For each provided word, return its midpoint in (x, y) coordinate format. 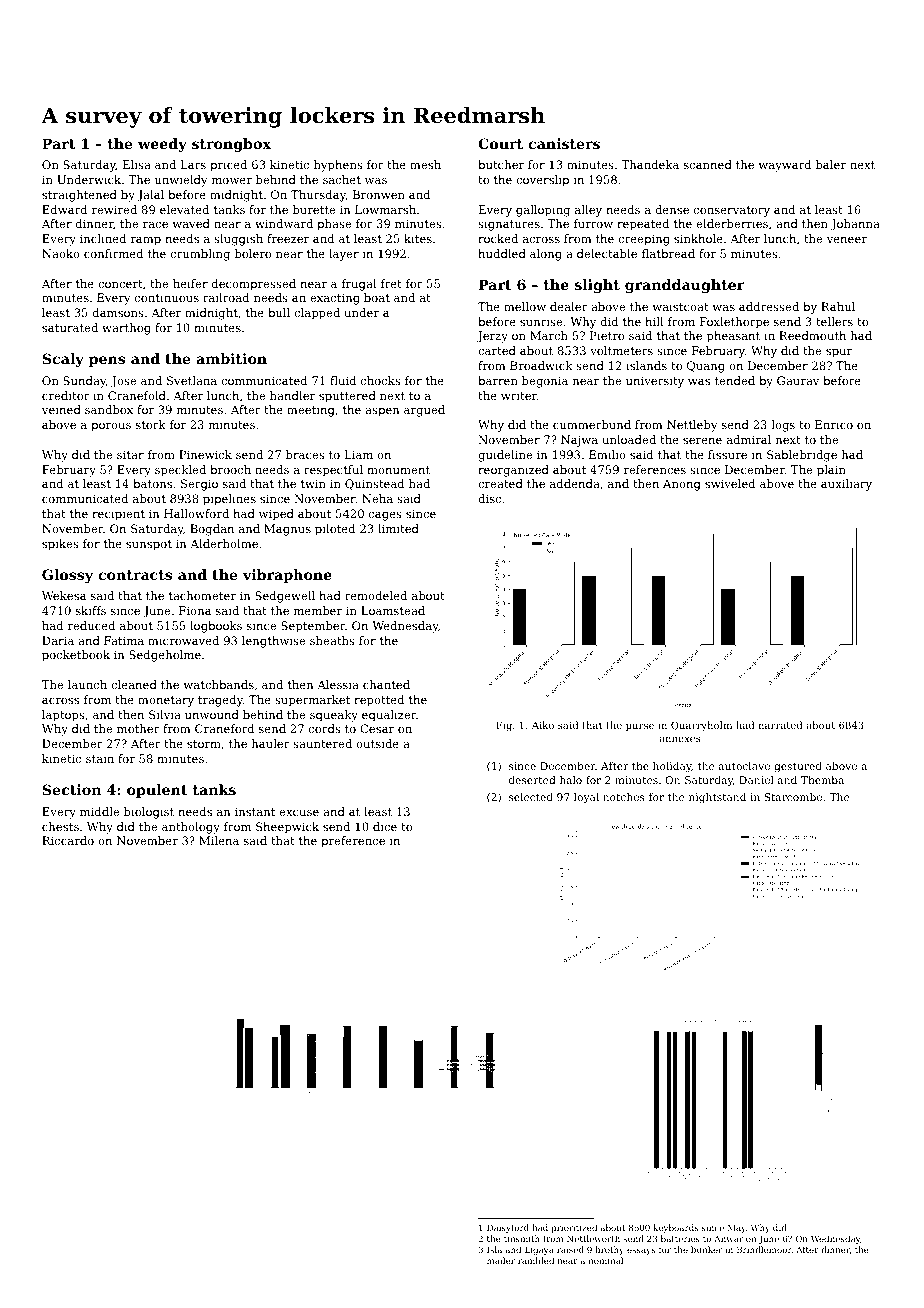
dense (672, 209)
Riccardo (68, 840)
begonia (545, 382)
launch (87, 684)
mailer (501, 1260)
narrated (780, 725)
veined (61, 409)
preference (353, 842)
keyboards (675, 1228)
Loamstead (393, 610)
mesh (425, 164)
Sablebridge (802, 456)
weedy (162, 145)
